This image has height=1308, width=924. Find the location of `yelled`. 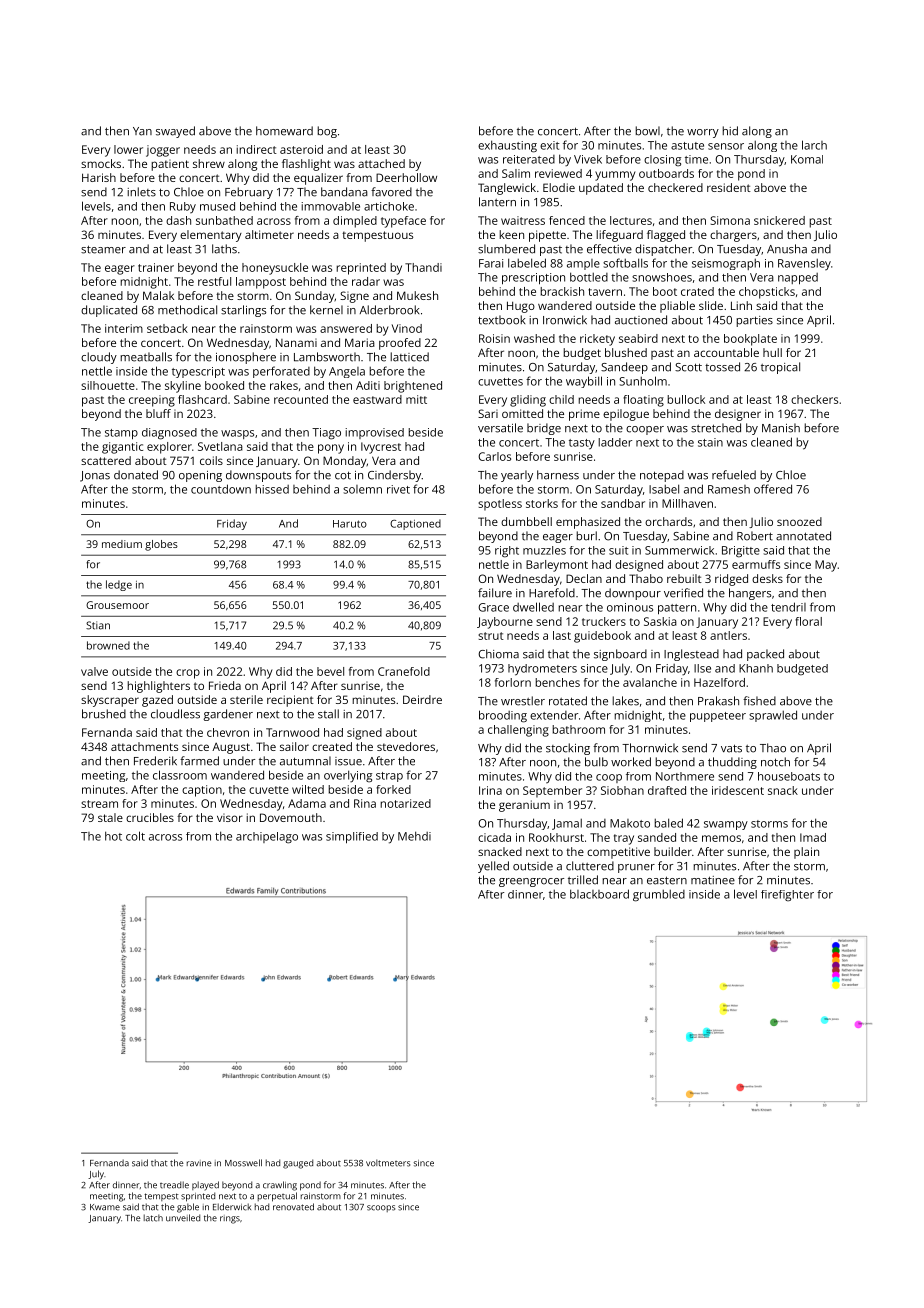

yelled is located at coordinates (493, 867).
